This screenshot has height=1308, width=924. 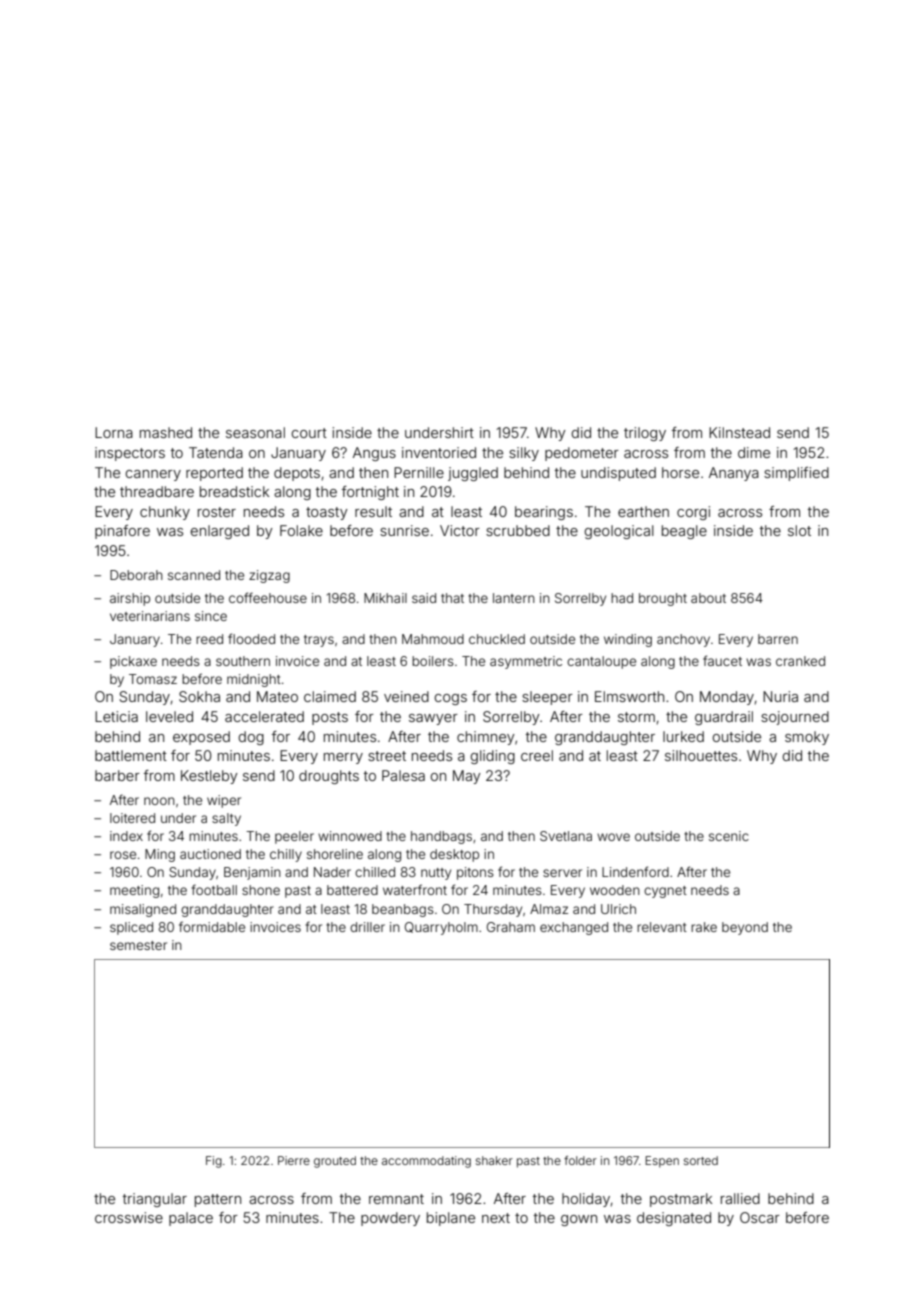 I want to click on pickaxe, so click(x=133, y=662).
